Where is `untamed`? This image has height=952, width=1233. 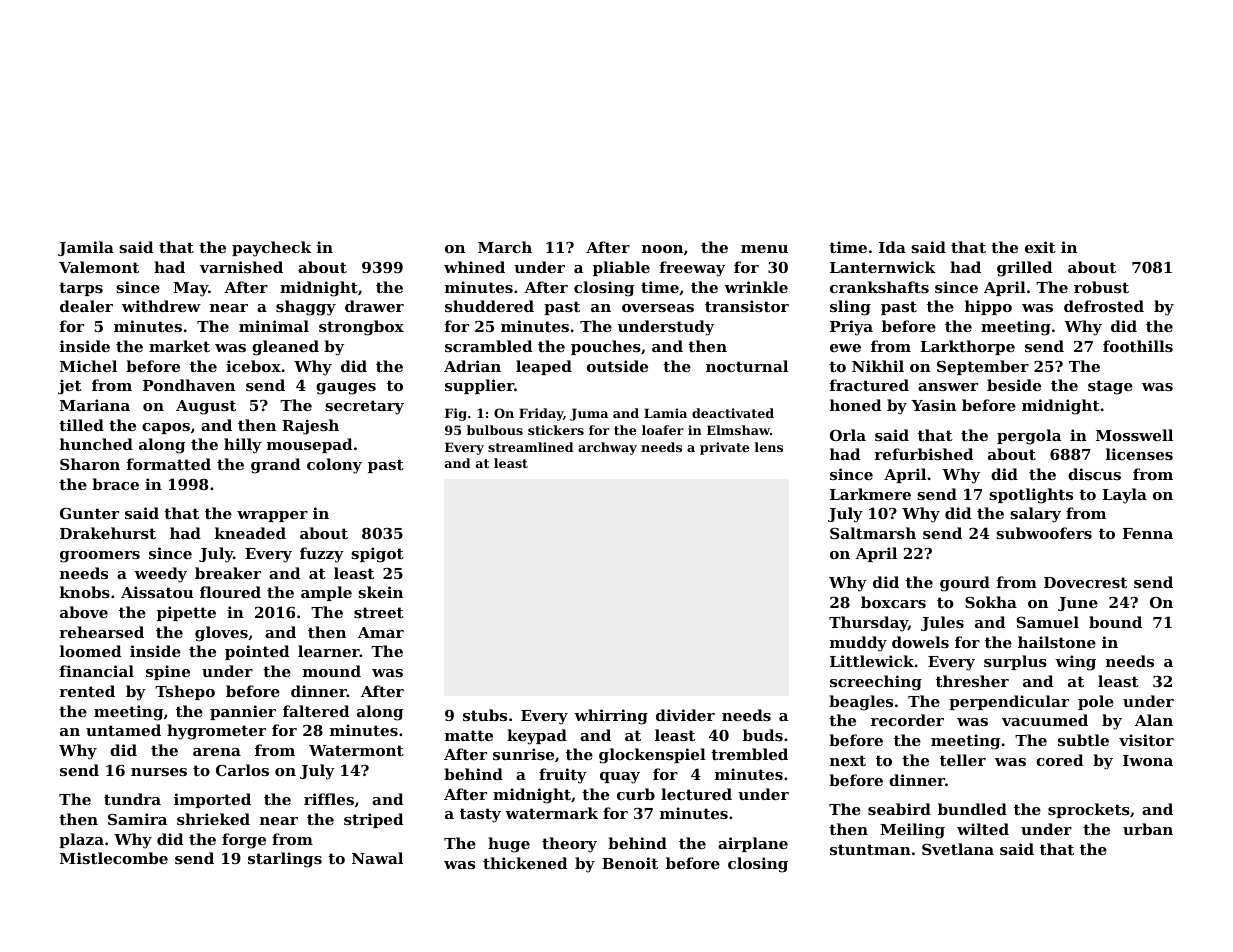
untamed is located at coordinates (123, 730).
